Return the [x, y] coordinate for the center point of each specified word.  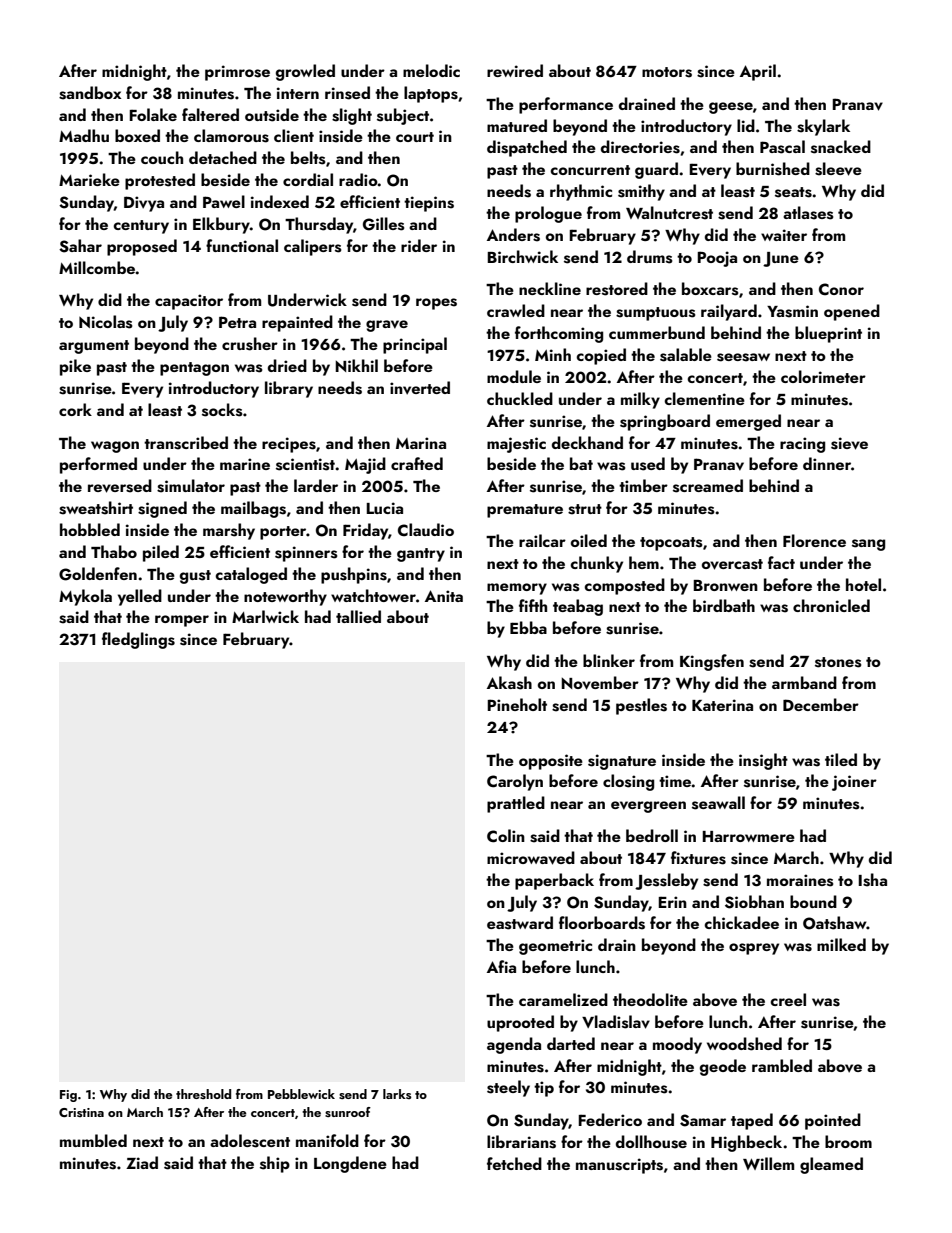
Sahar [80, 246]
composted [624, 586]
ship [275, 1164]
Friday [365, 531]
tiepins [429, 204]
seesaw [743, 357]
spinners [306, 554]
